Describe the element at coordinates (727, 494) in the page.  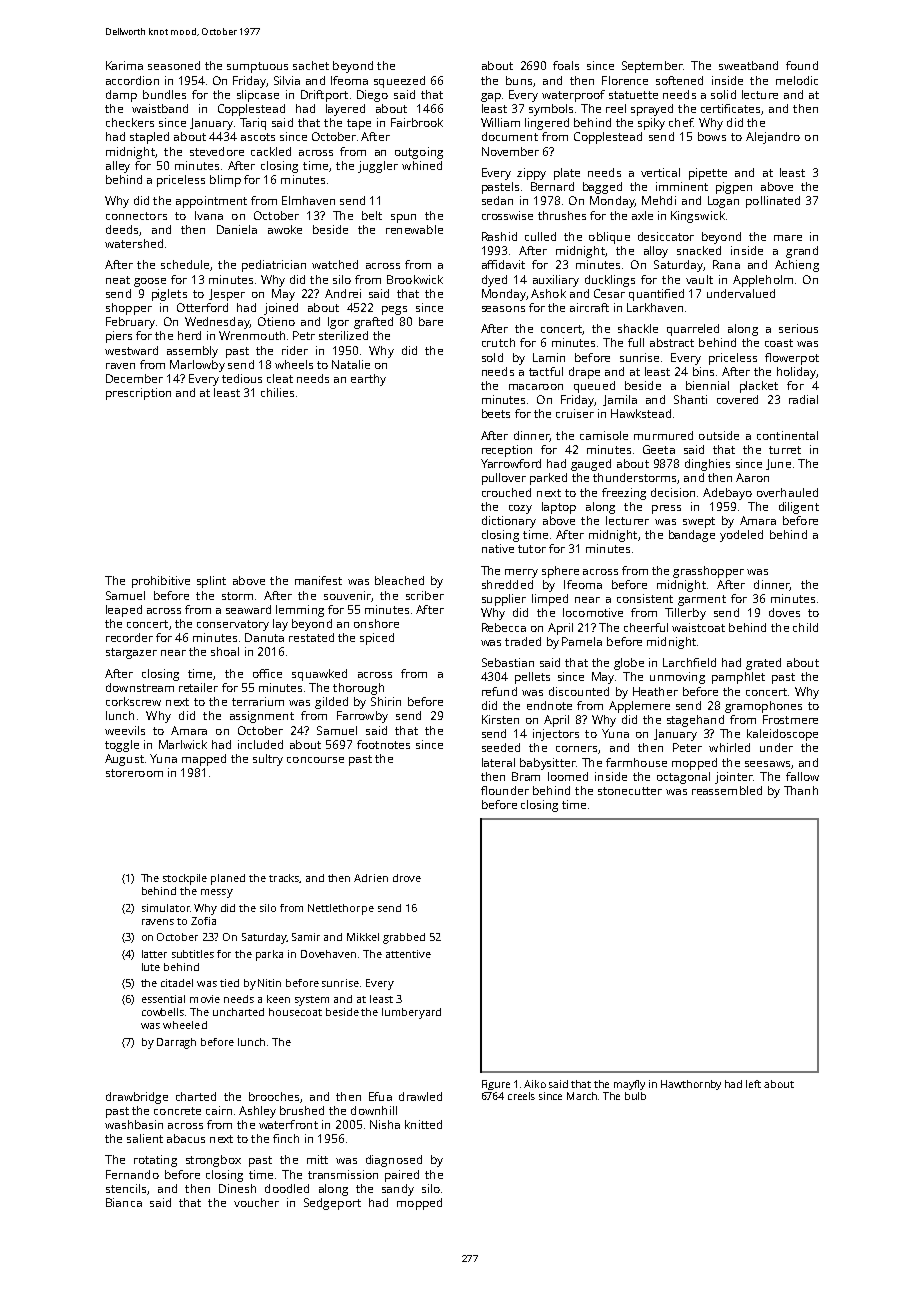
I see `Adebayo` at that location.
